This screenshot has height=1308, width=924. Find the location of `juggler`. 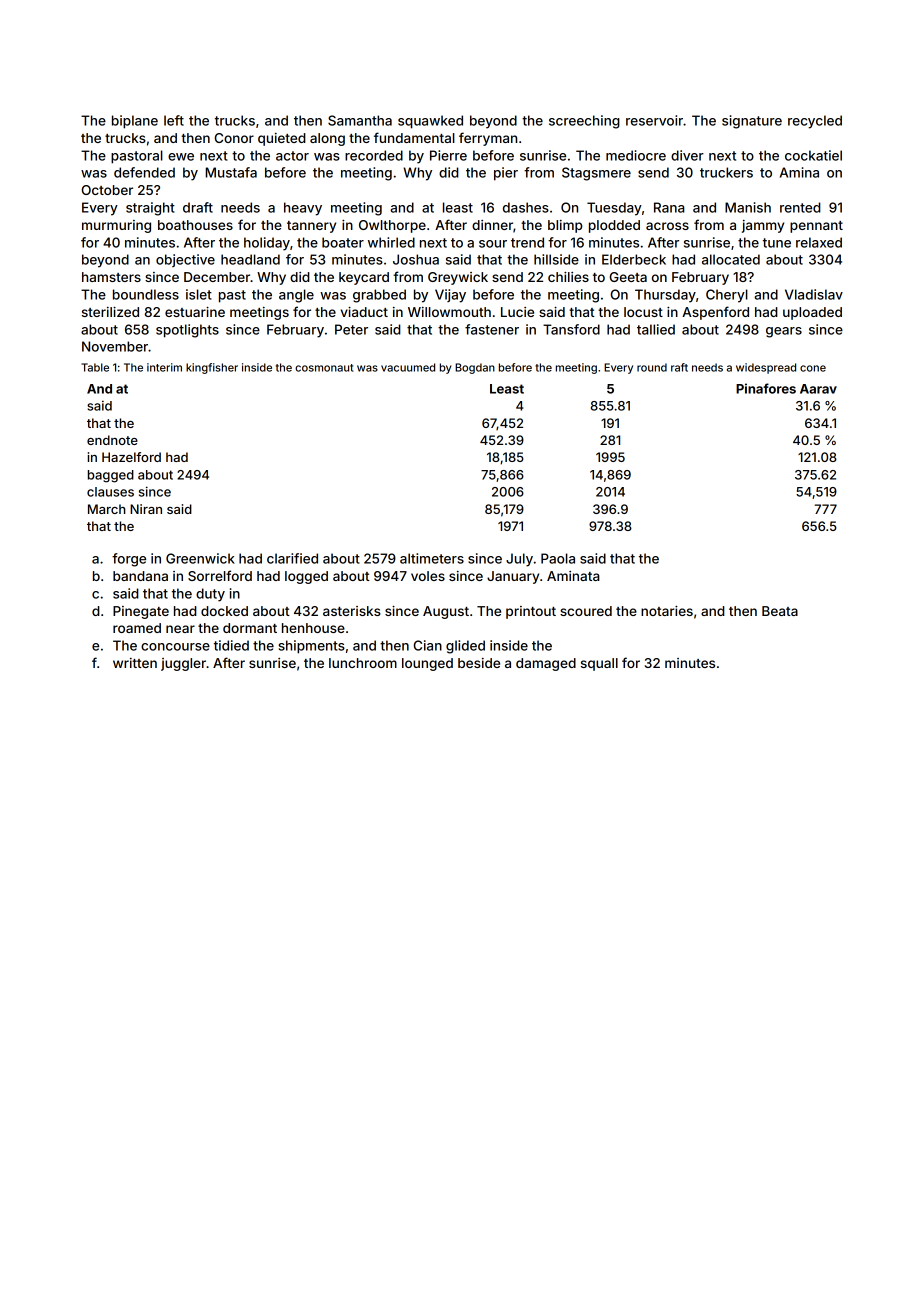

juggler is located at coordinates (183, 664).
